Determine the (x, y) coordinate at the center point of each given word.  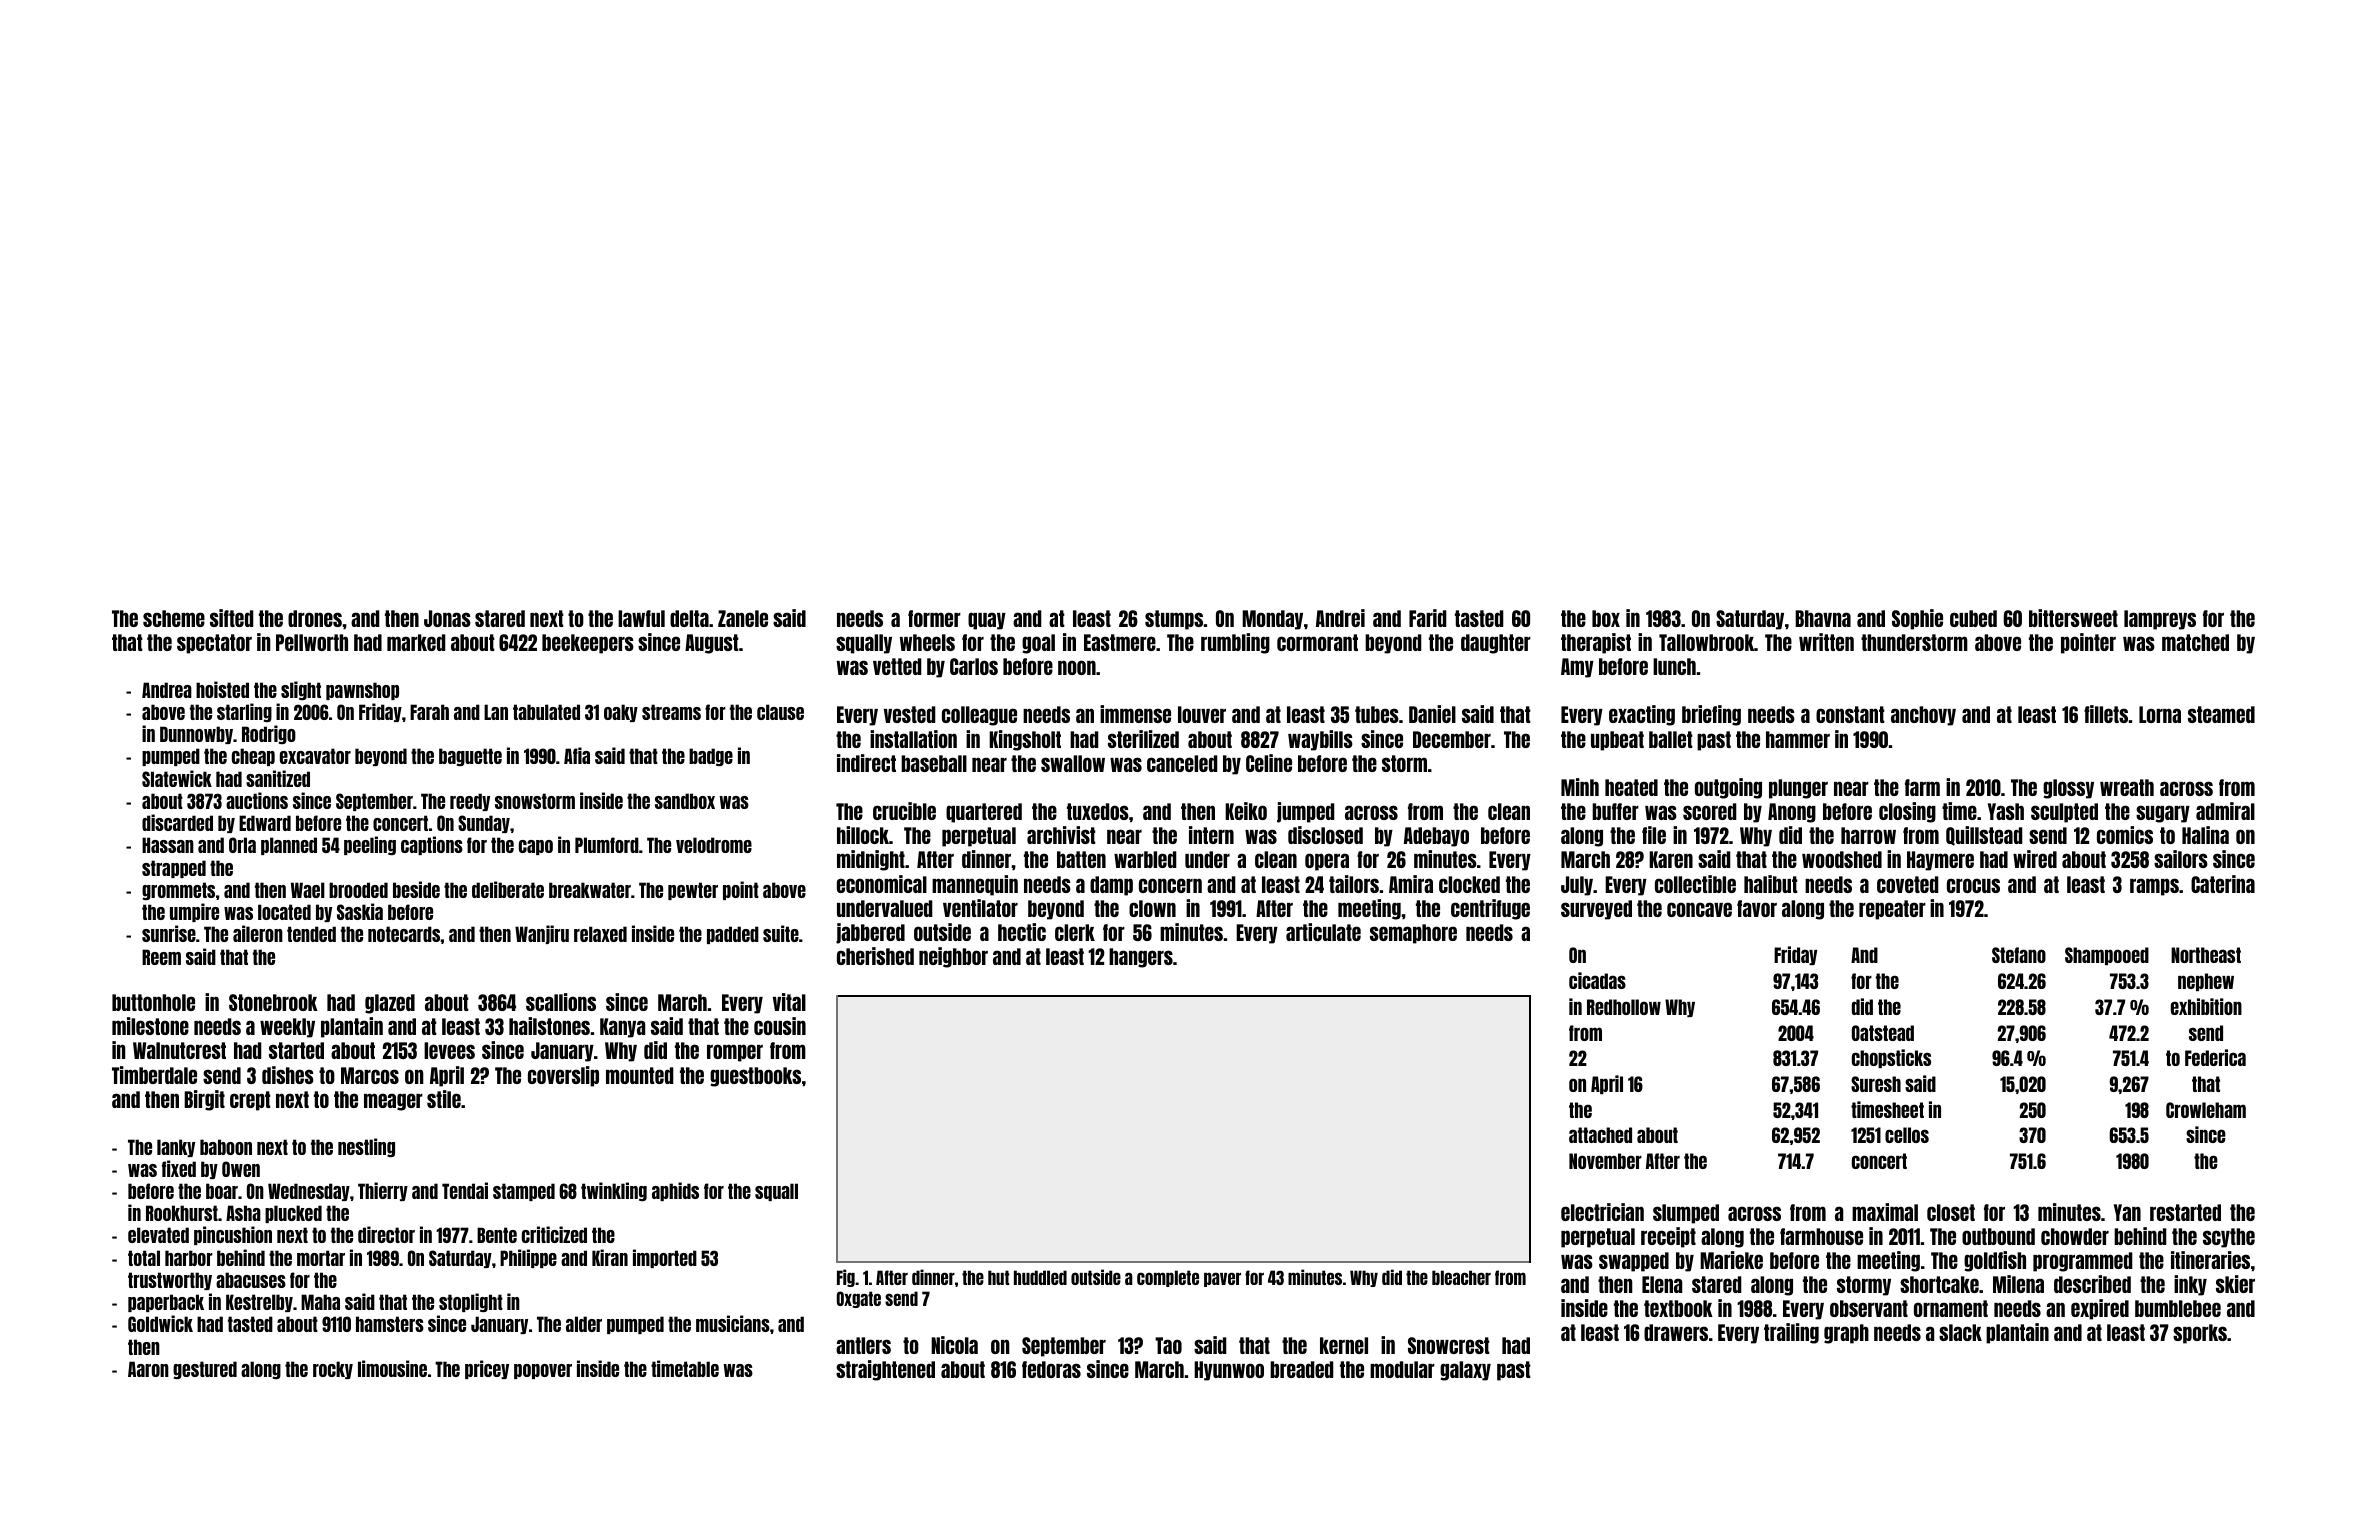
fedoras (1051, 1369)
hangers (1141, 958)
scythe (2229, 1238)
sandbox (685, 801)
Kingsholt (1025, 740)
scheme (174, 618)
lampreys (2160, 620)
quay (987, 621)
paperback (166, 1303)
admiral (2225, 811)
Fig (846, 1278)
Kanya (622, 1028)
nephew (2206, 982)
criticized (554, 1234)
